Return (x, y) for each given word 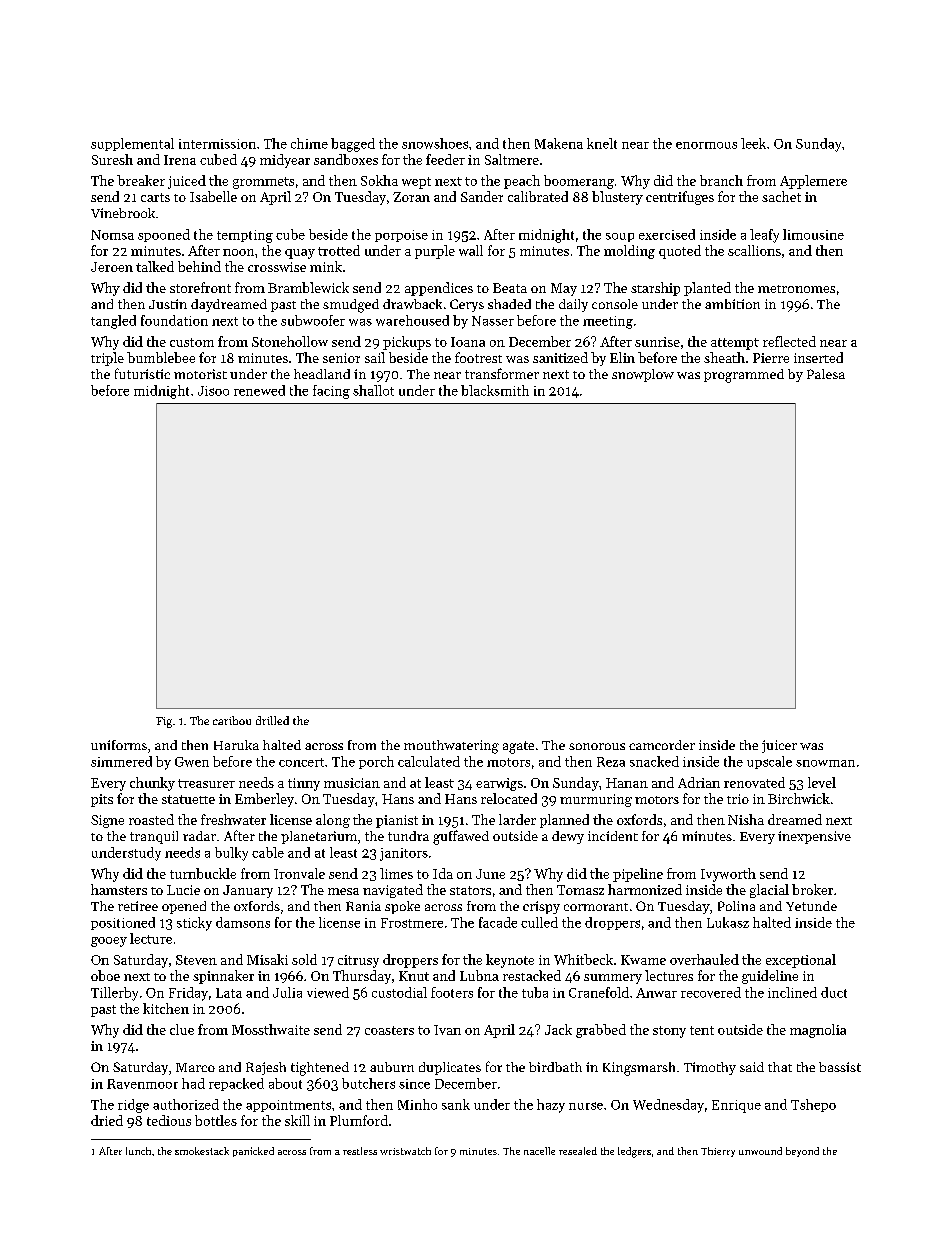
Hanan (627, 783)
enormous (706, 145)
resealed (578, 1151)
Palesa (826, 374)
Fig (164, 722)
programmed (744, 376)
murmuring (596, 800)
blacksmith (495, 390)
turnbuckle (203, 873)
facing (331, 392)
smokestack (202, 1151)
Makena (559, 143)
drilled (272, 720)
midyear (285, 161)
